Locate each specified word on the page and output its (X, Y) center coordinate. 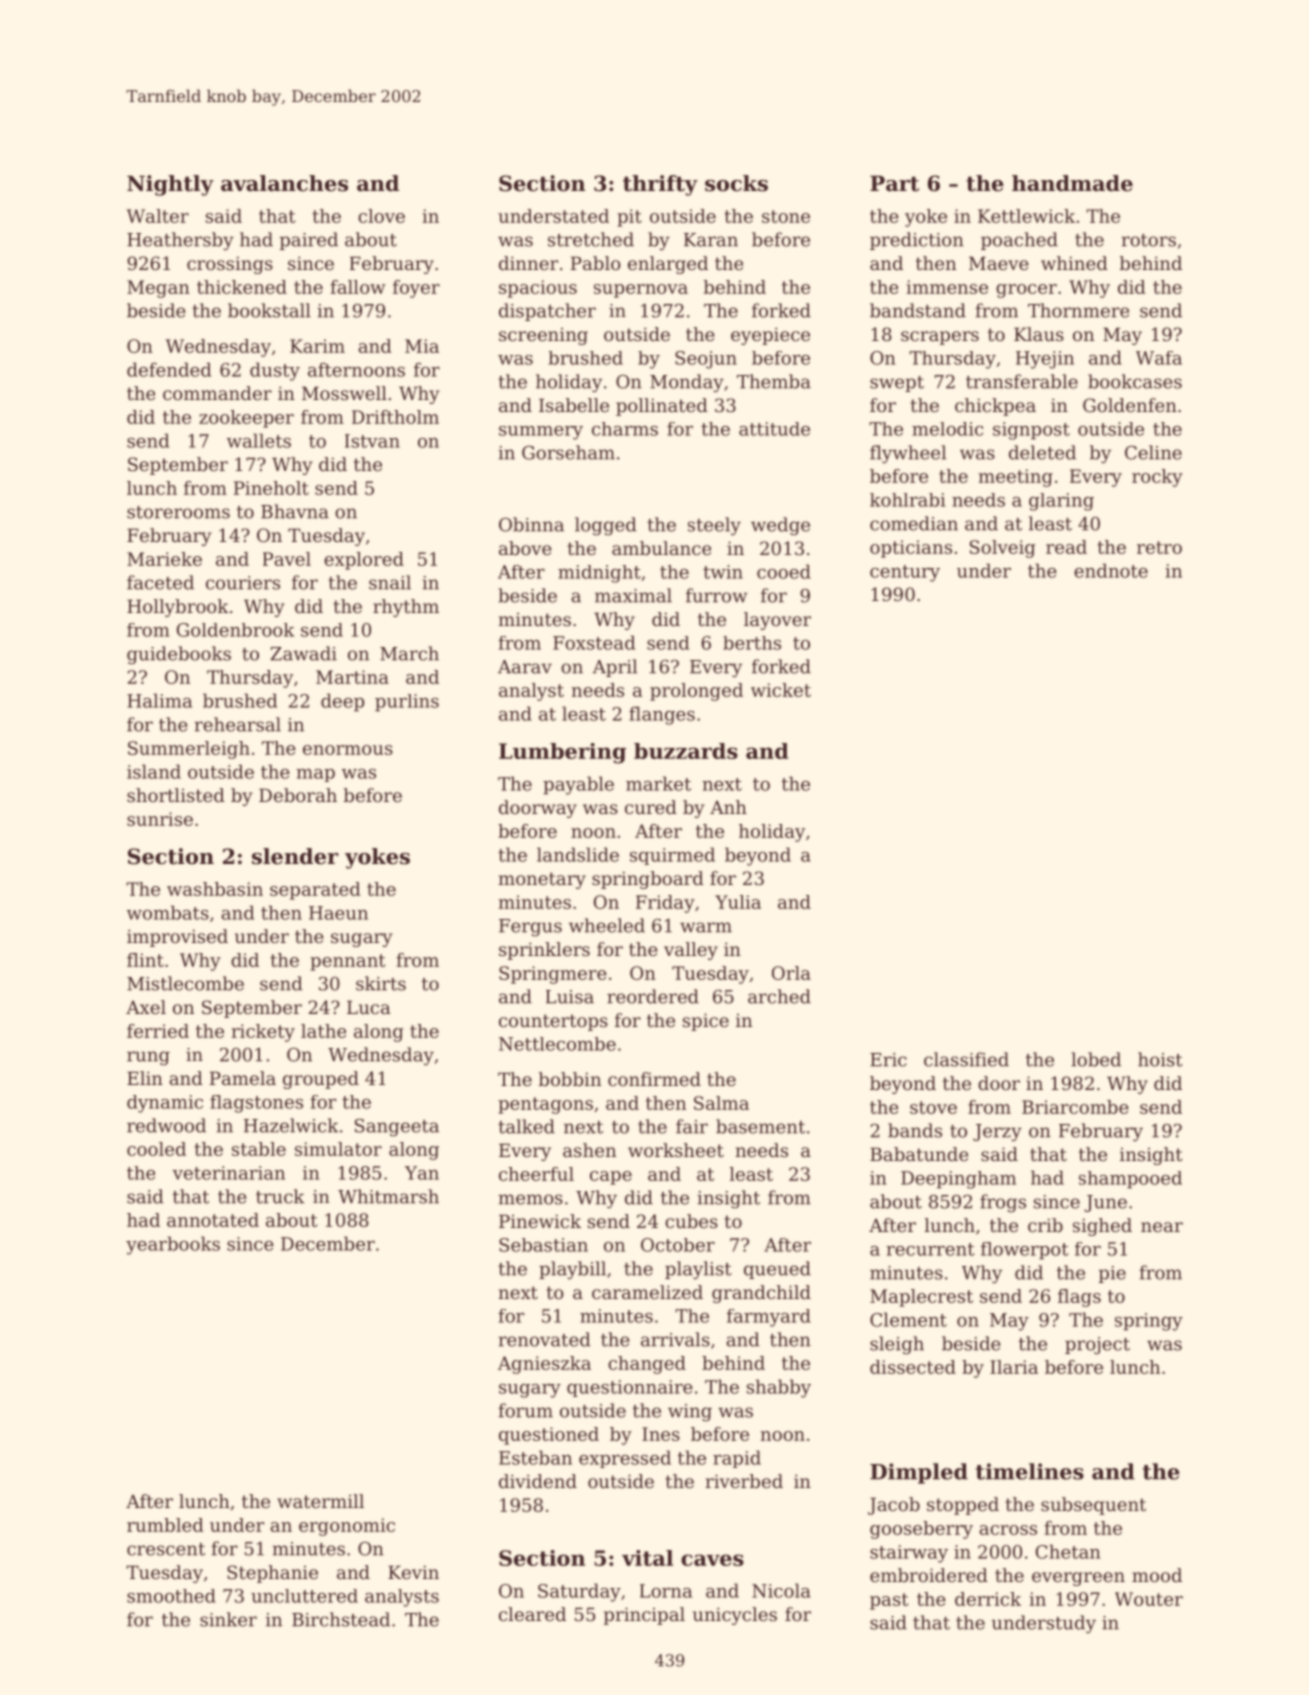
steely (714, 526)
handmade (1072, 183)
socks (736, 183)
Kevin (413, 1572)
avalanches (284, 183)
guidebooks (179, 655)
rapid (737, 1459)
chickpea (995, 407)
